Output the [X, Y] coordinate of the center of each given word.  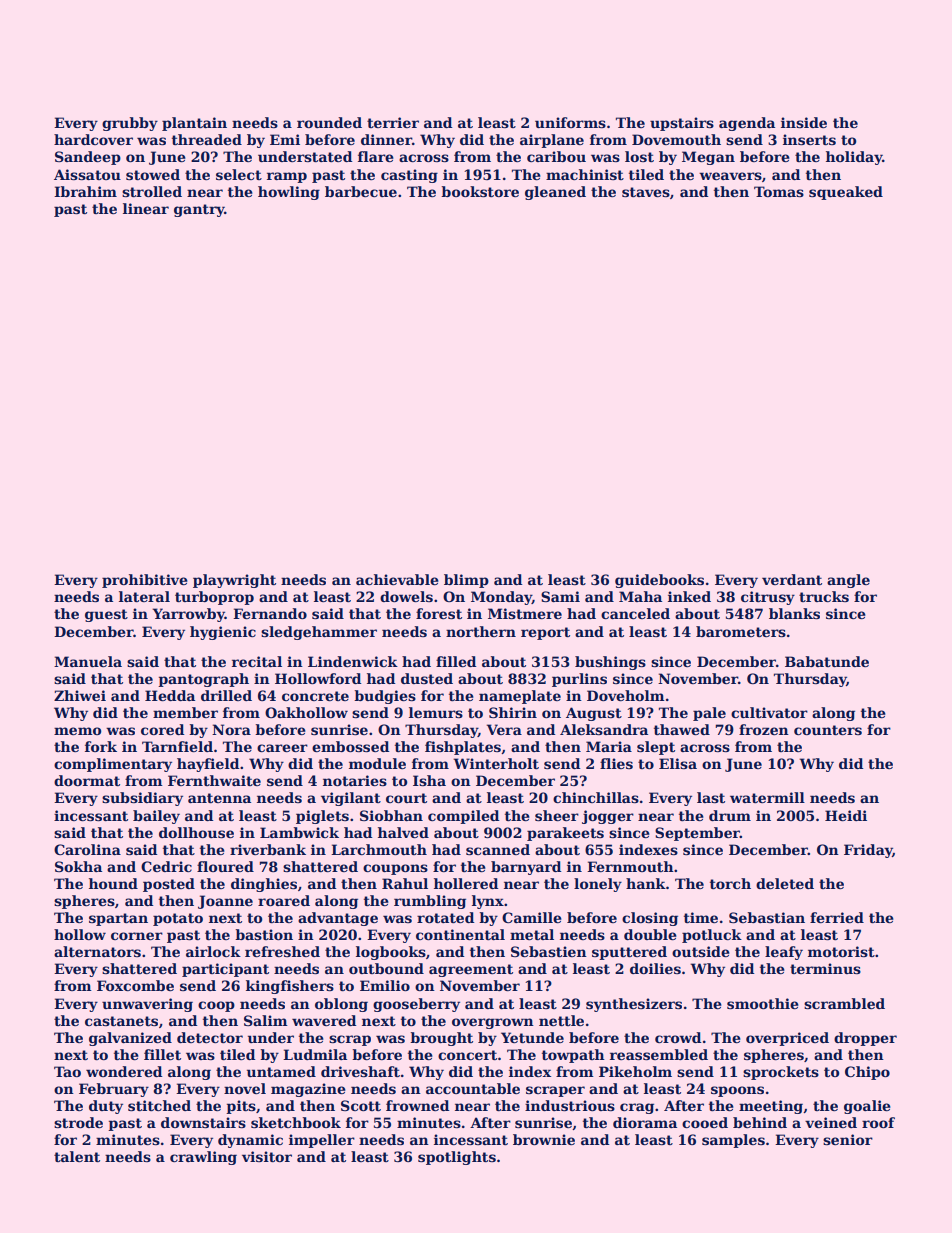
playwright [234, 581]
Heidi [846, 815]
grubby [130, 124]
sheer [557, 815]
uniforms [570, 122]
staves [646, 192]
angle [848, 581]
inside [804, 122]
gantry [199, 210]
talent [77, 1156]
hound [113, 883]
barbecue [361, 191]
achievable [397, 579]
